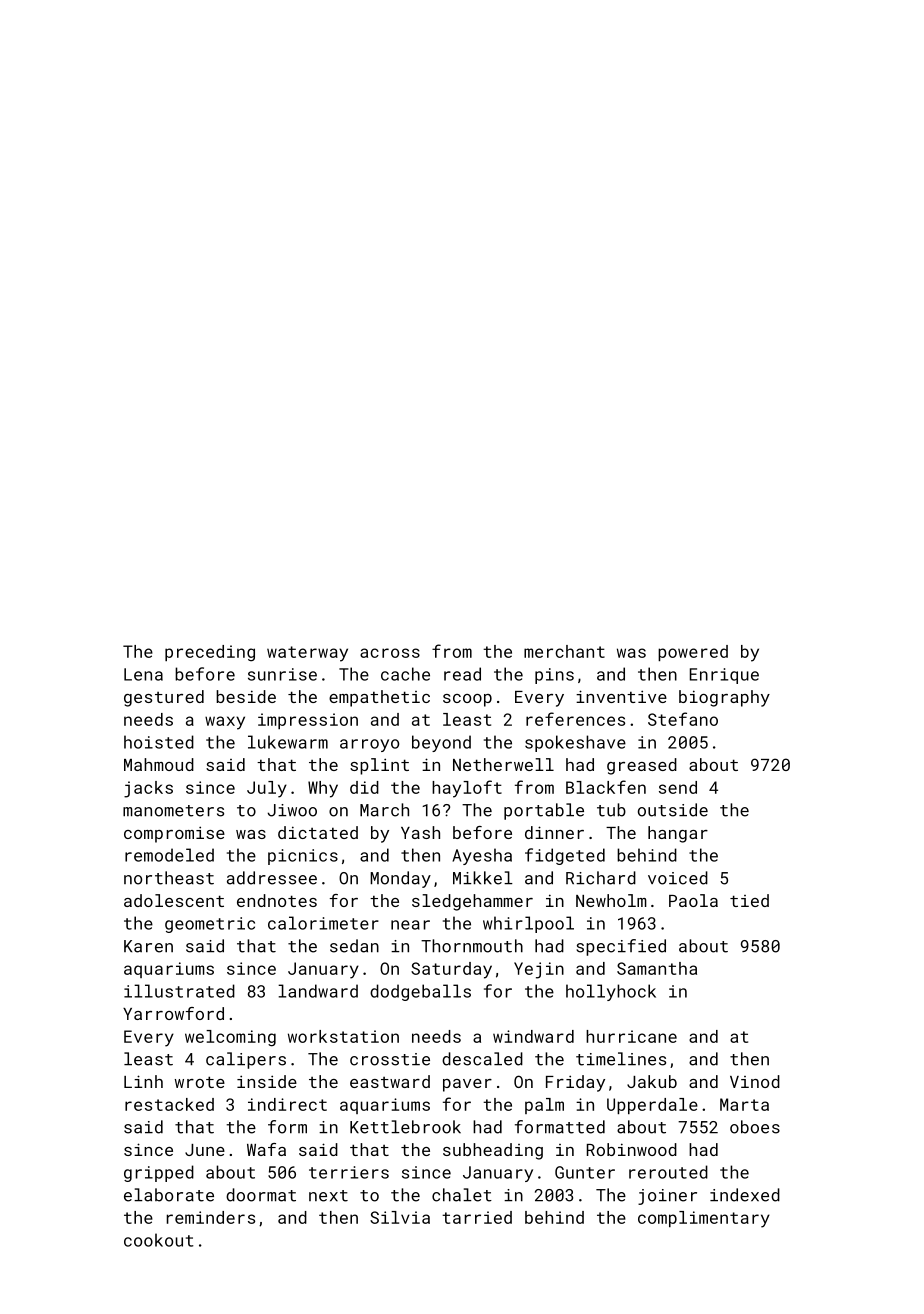 This image has width=924, height=1314. What do you see at coordinates (210, 925) in the image?
I see `geometric` at bounding box center [210, 925].
